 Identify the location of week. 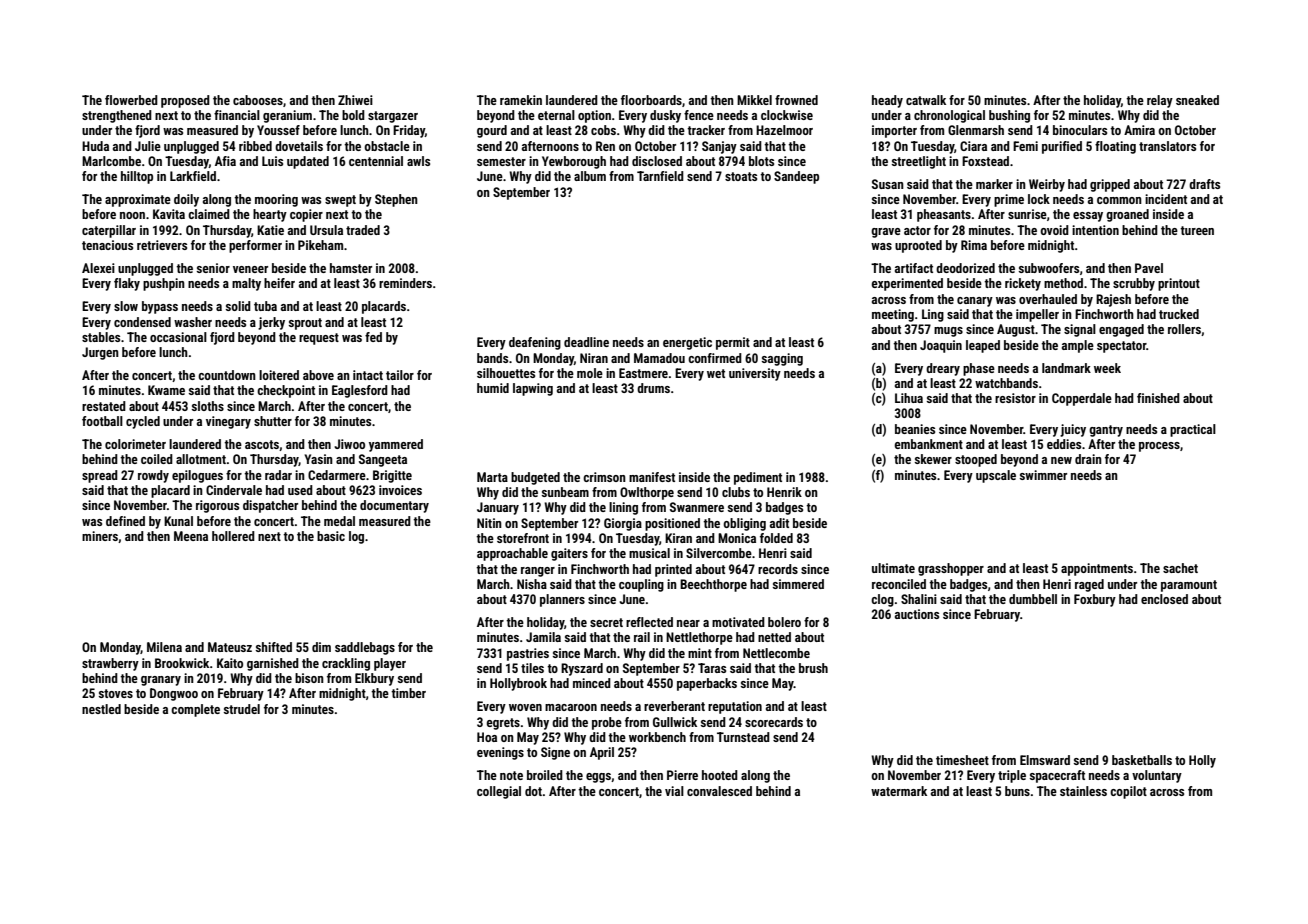
(1107, 368).
